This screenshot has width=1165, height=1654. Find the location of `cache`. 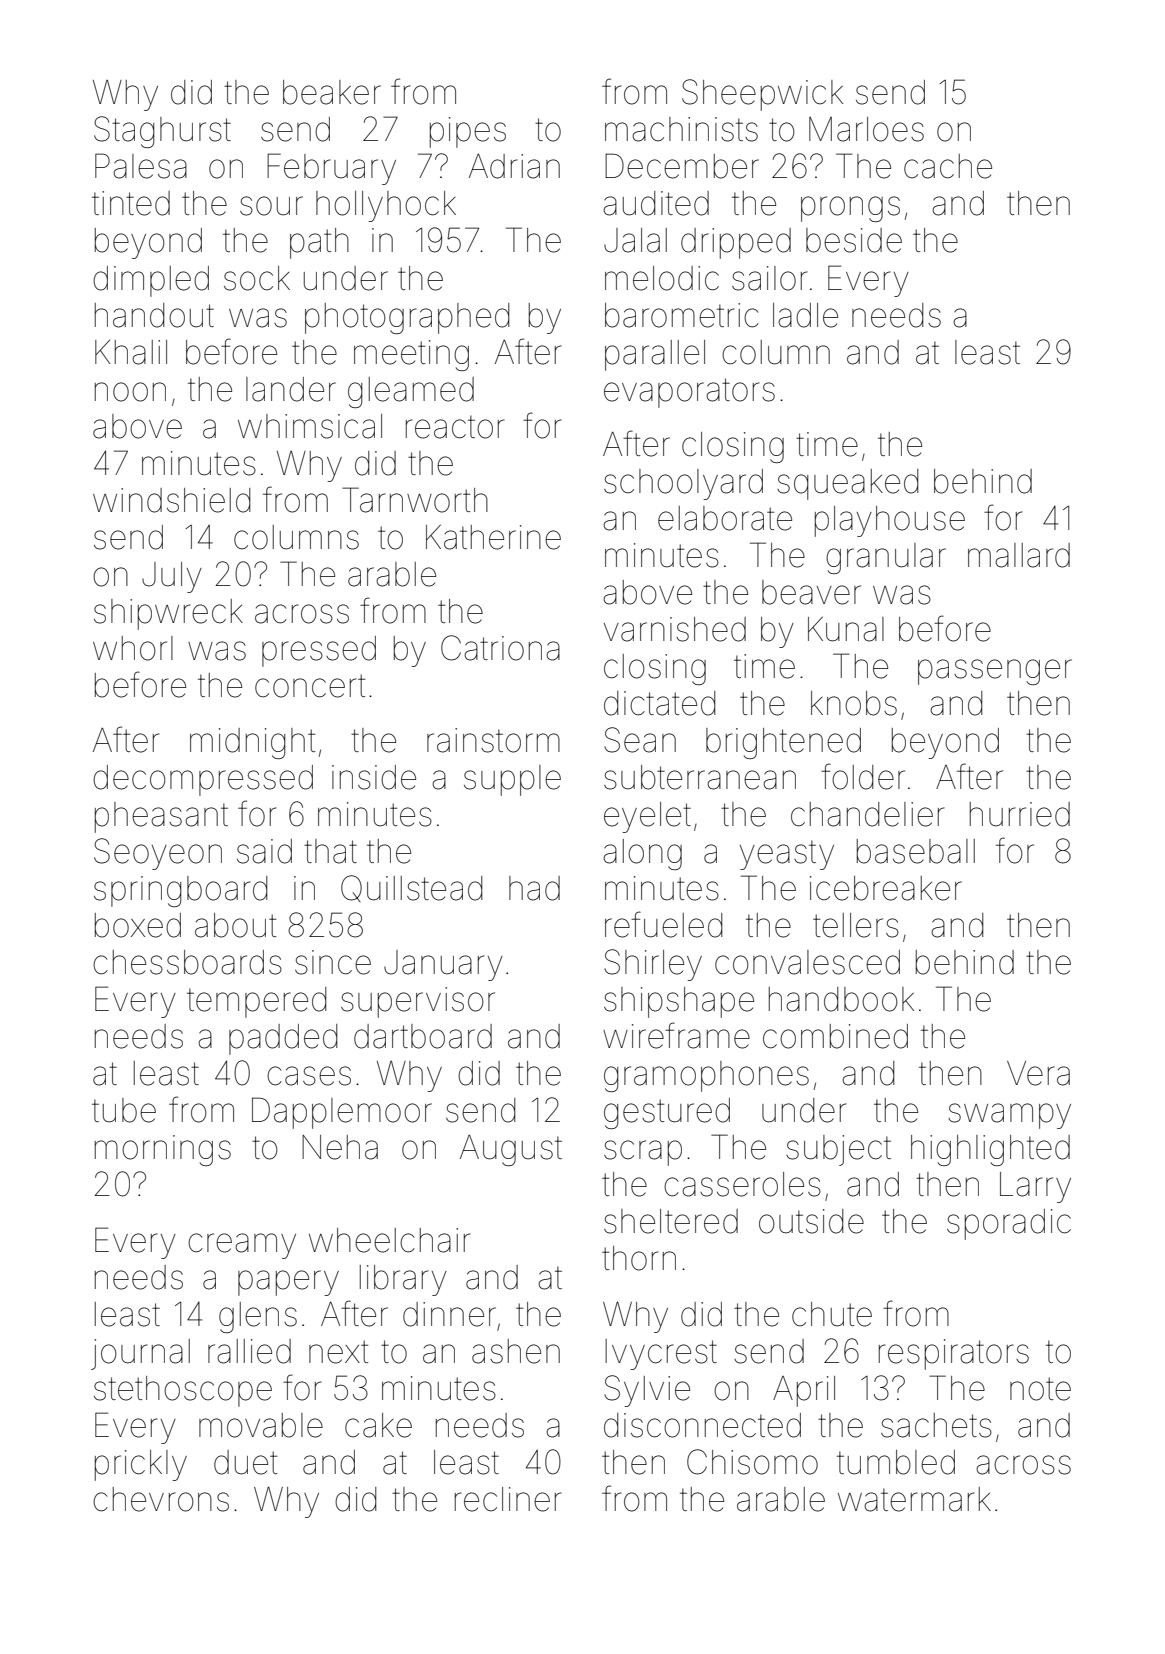

cache is located at coordinates (948, 166).
